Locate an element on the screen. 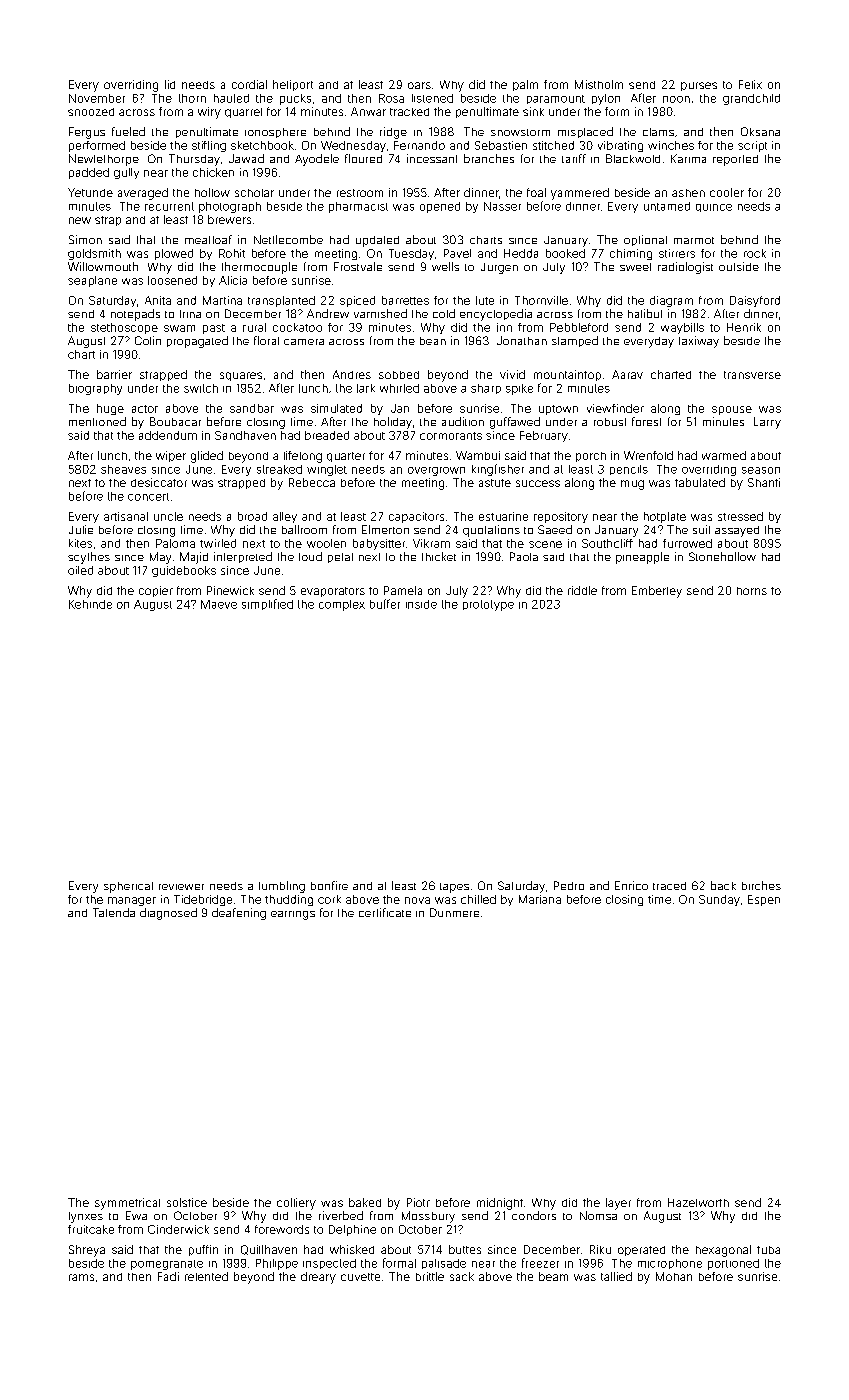  Maeve is located at coordinates (219, 604).
